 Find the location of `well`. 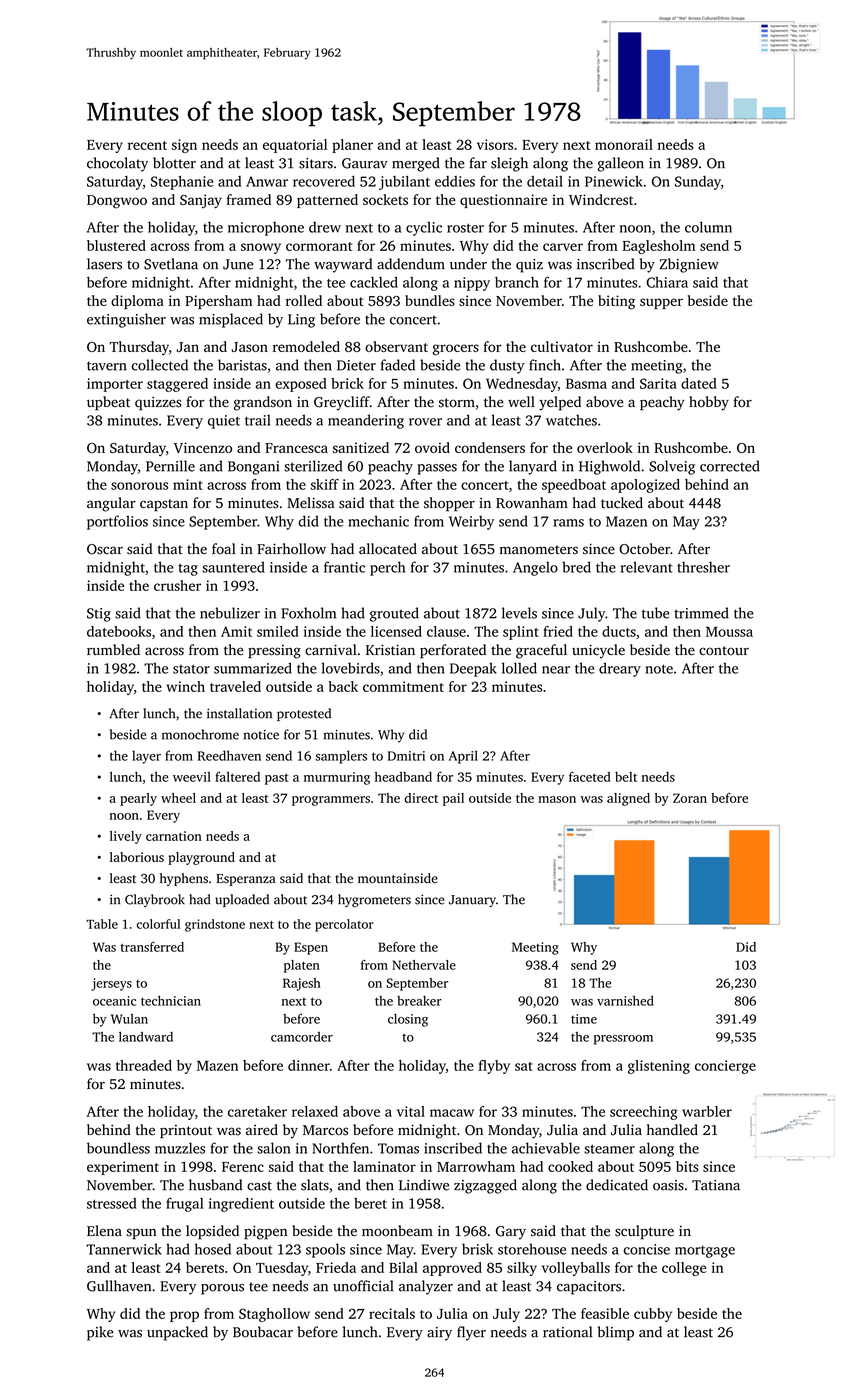

well is located at coordinates (521, 401).
